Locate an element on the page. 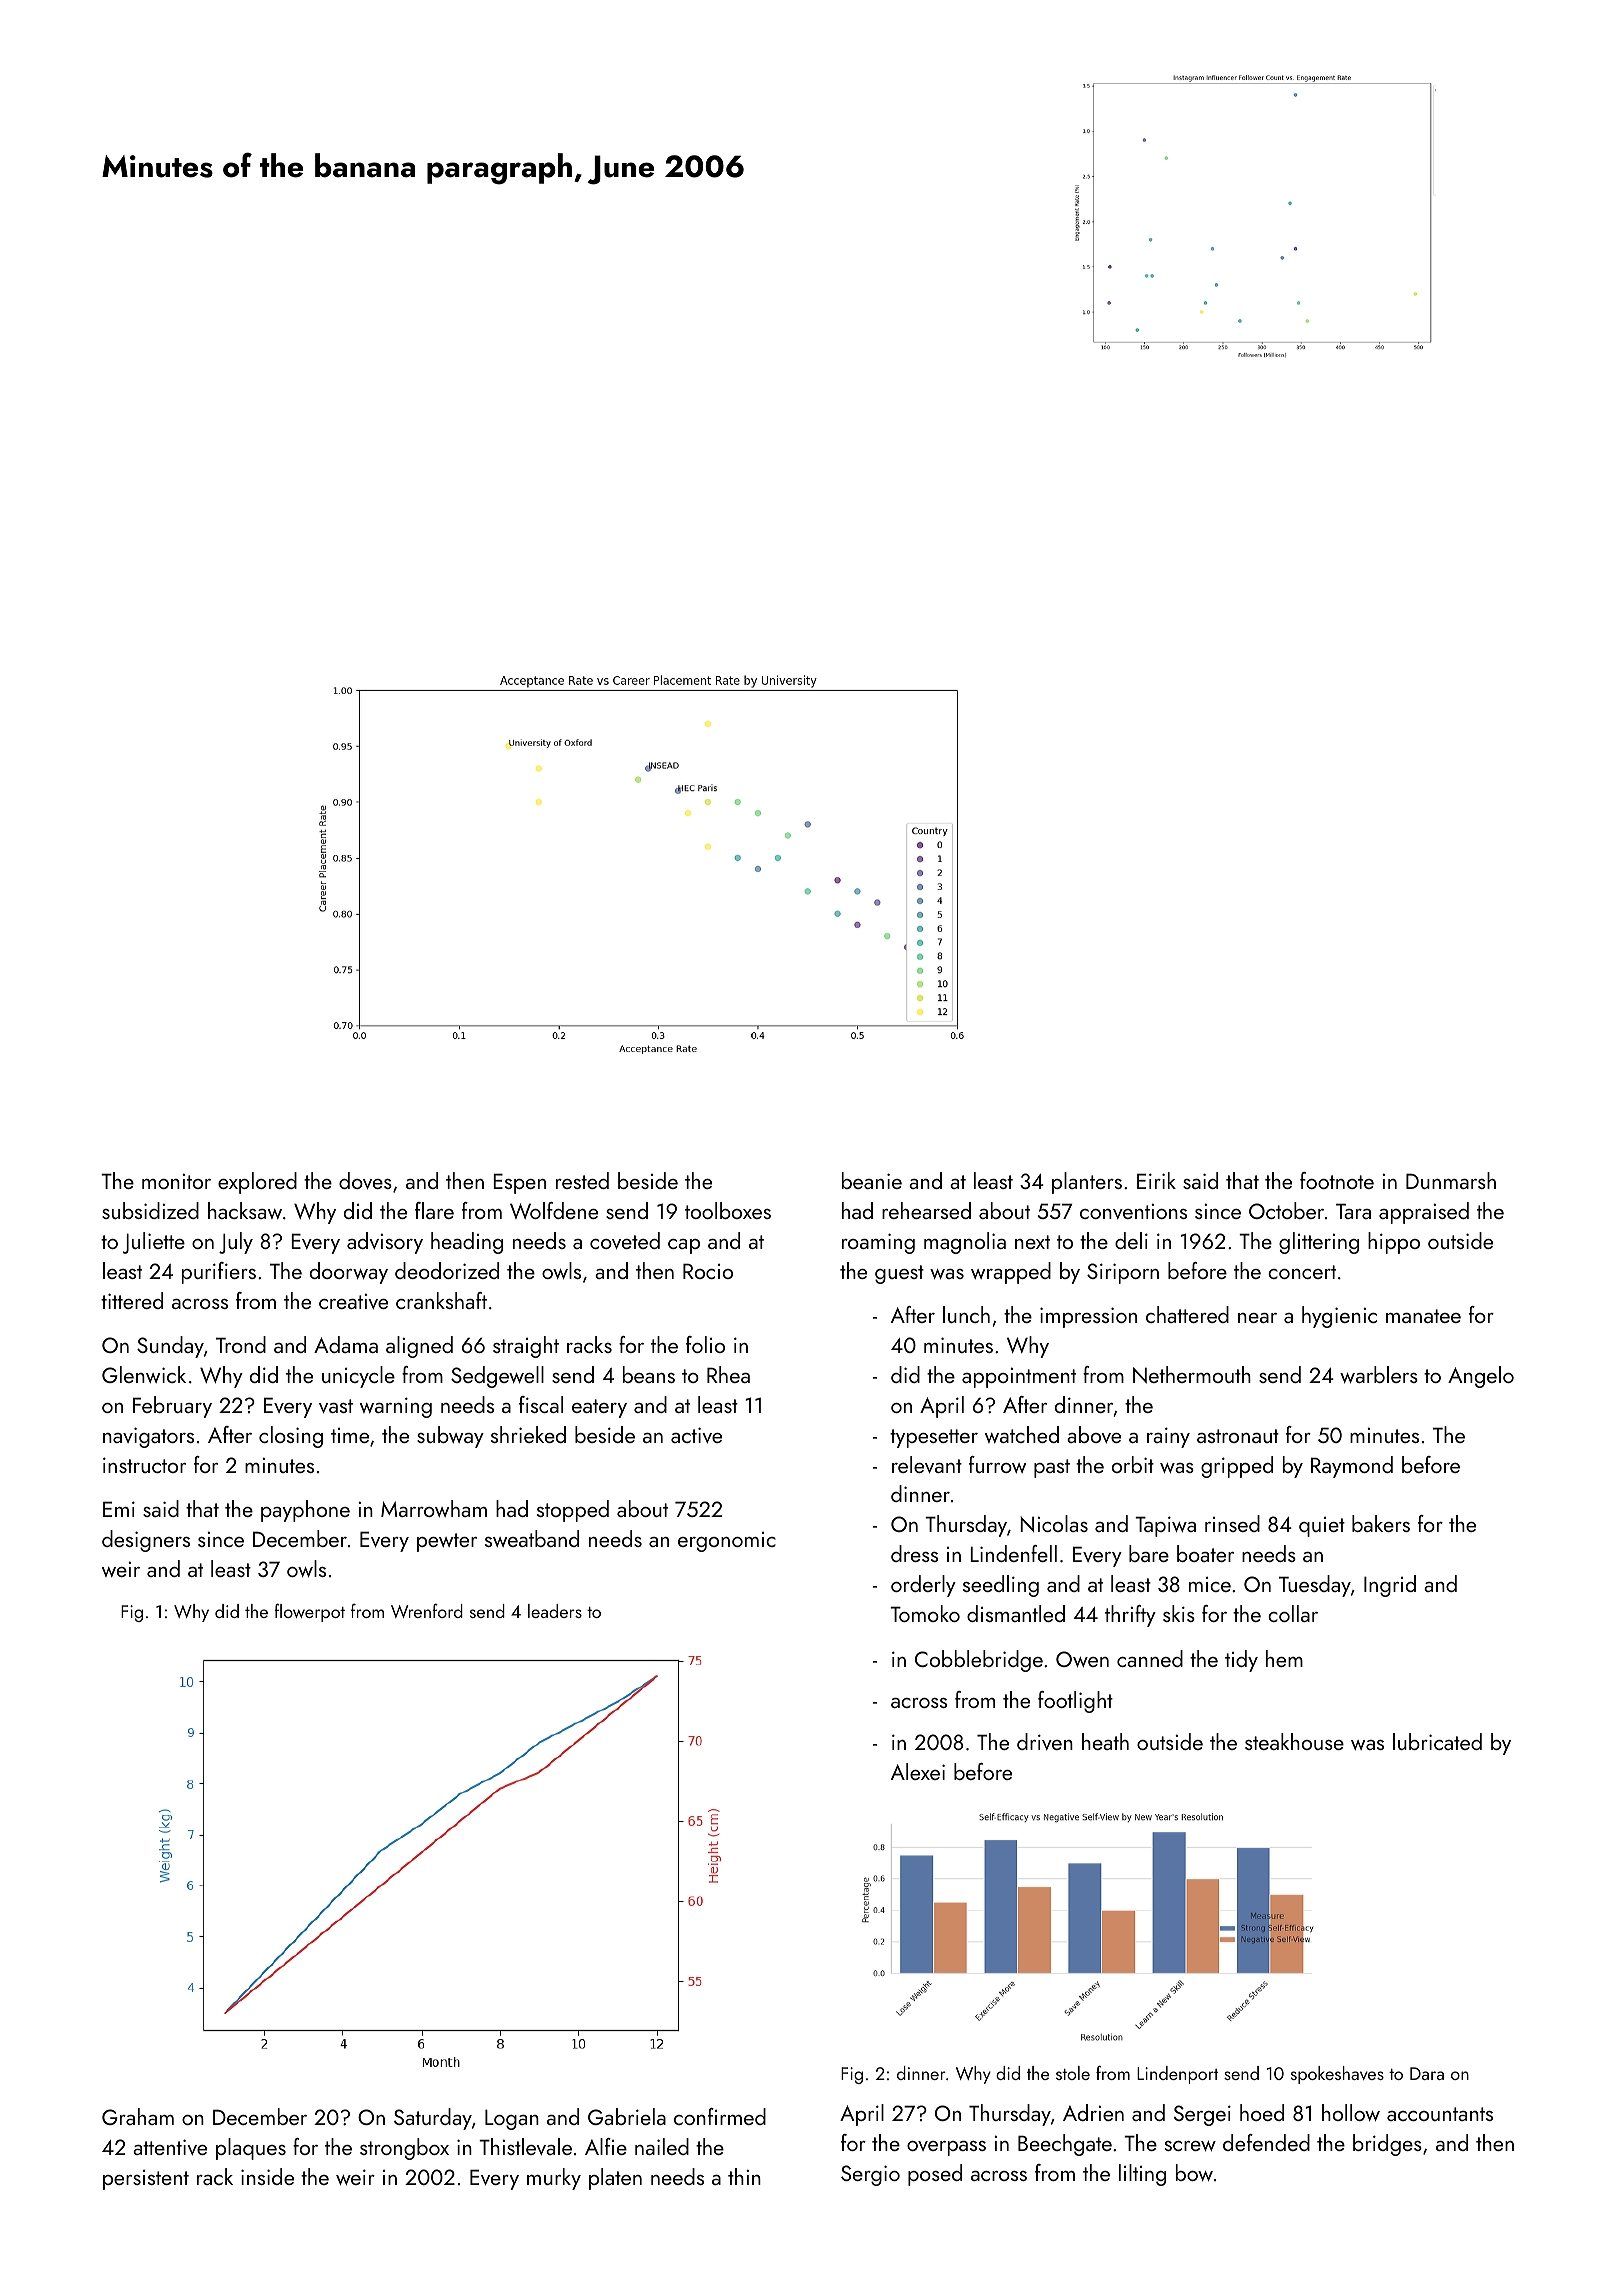 This page has height=2292, width=1620. hollow is located at coordinates (1351, 2112).
